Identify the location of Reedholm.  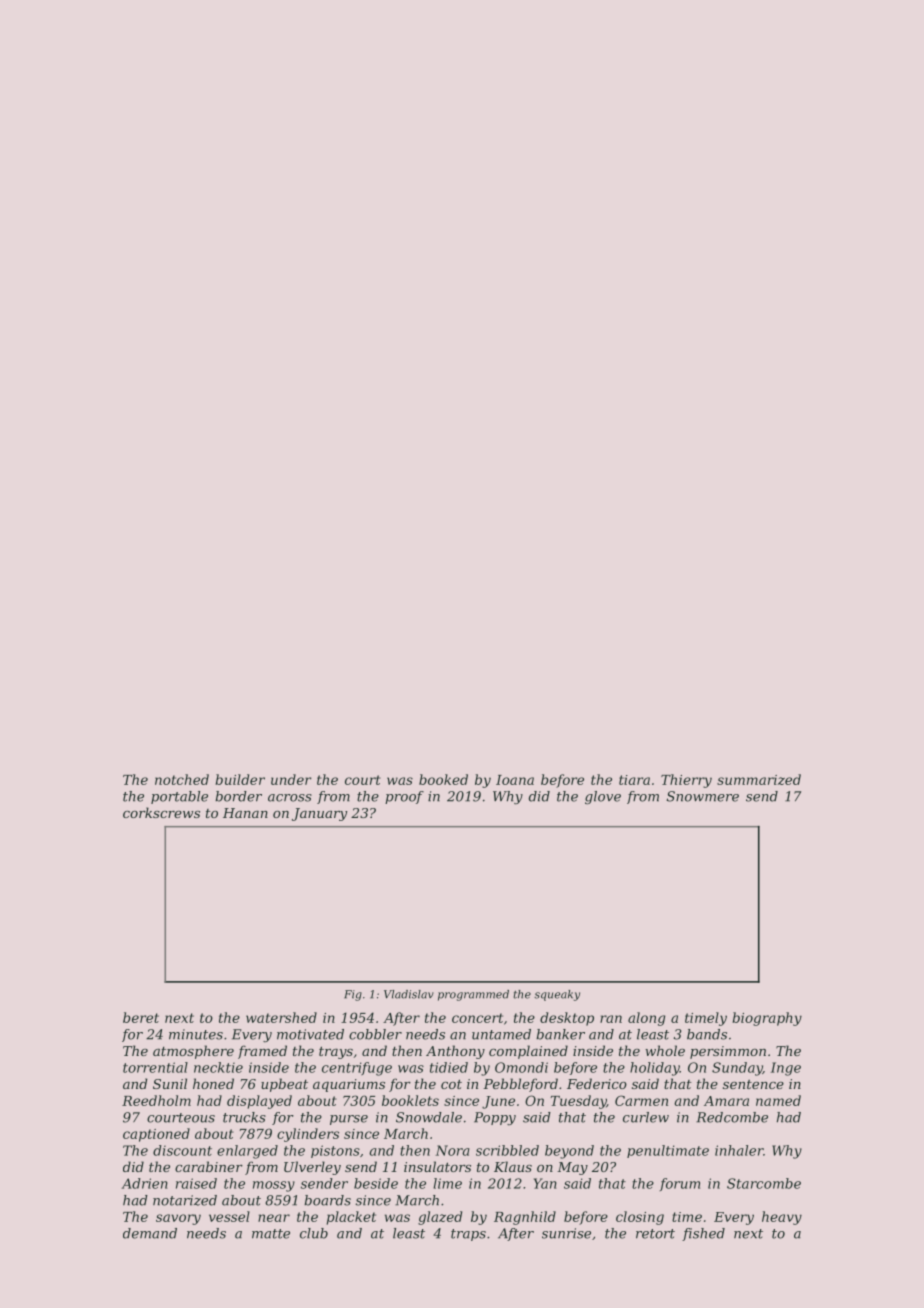
(156, 1100).
